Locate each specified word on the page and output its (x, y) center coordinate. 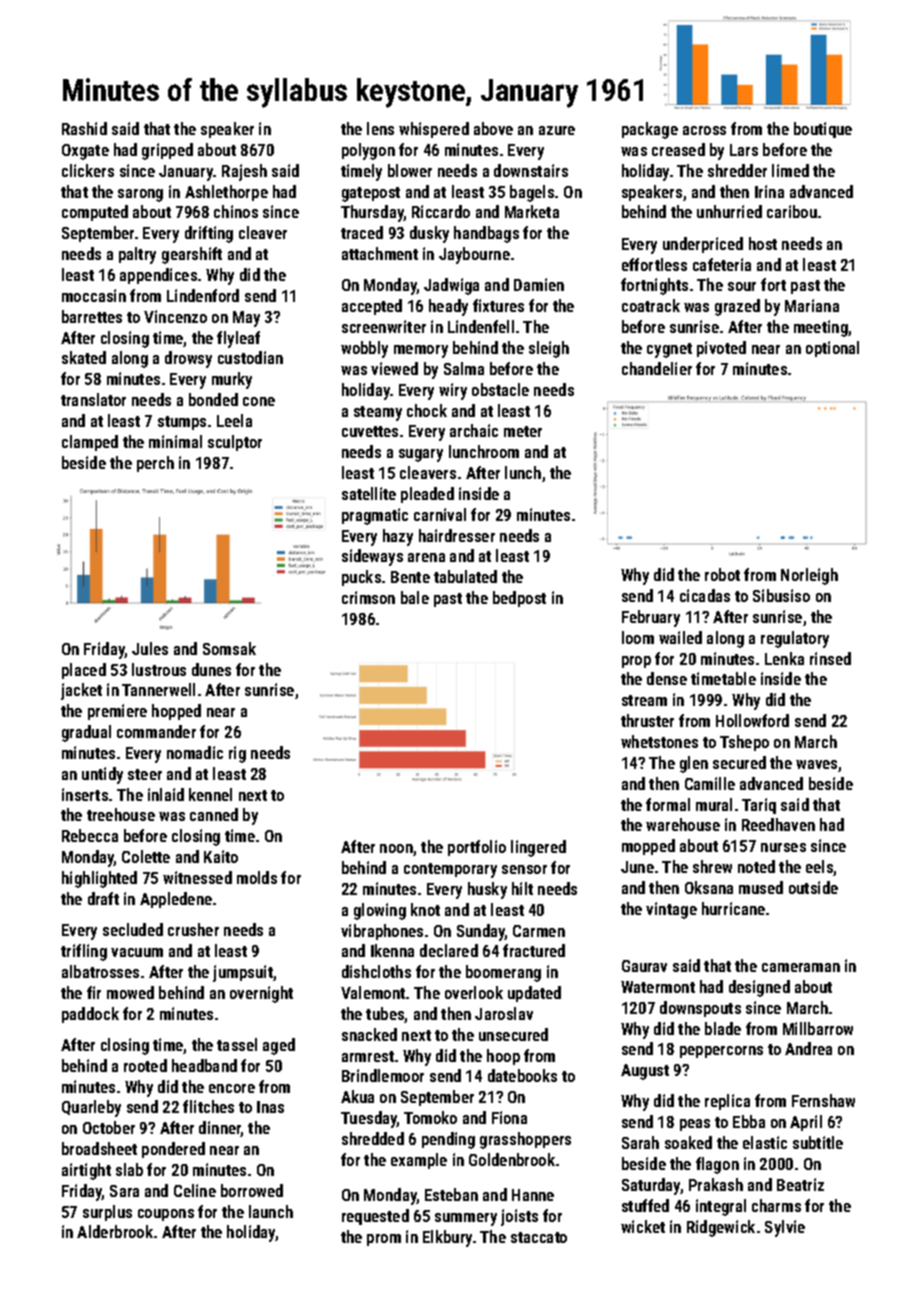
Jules (150, 648)
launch (271, 1211)
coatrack (651, 305)
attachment (380, 253)
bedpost (519, 599)
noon (396, 848)
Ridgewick (721, 1228)
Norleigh (809, 576)
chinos (236, 211)
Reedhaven (778, 824)
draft (103, 898)
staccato (539, 1237)
